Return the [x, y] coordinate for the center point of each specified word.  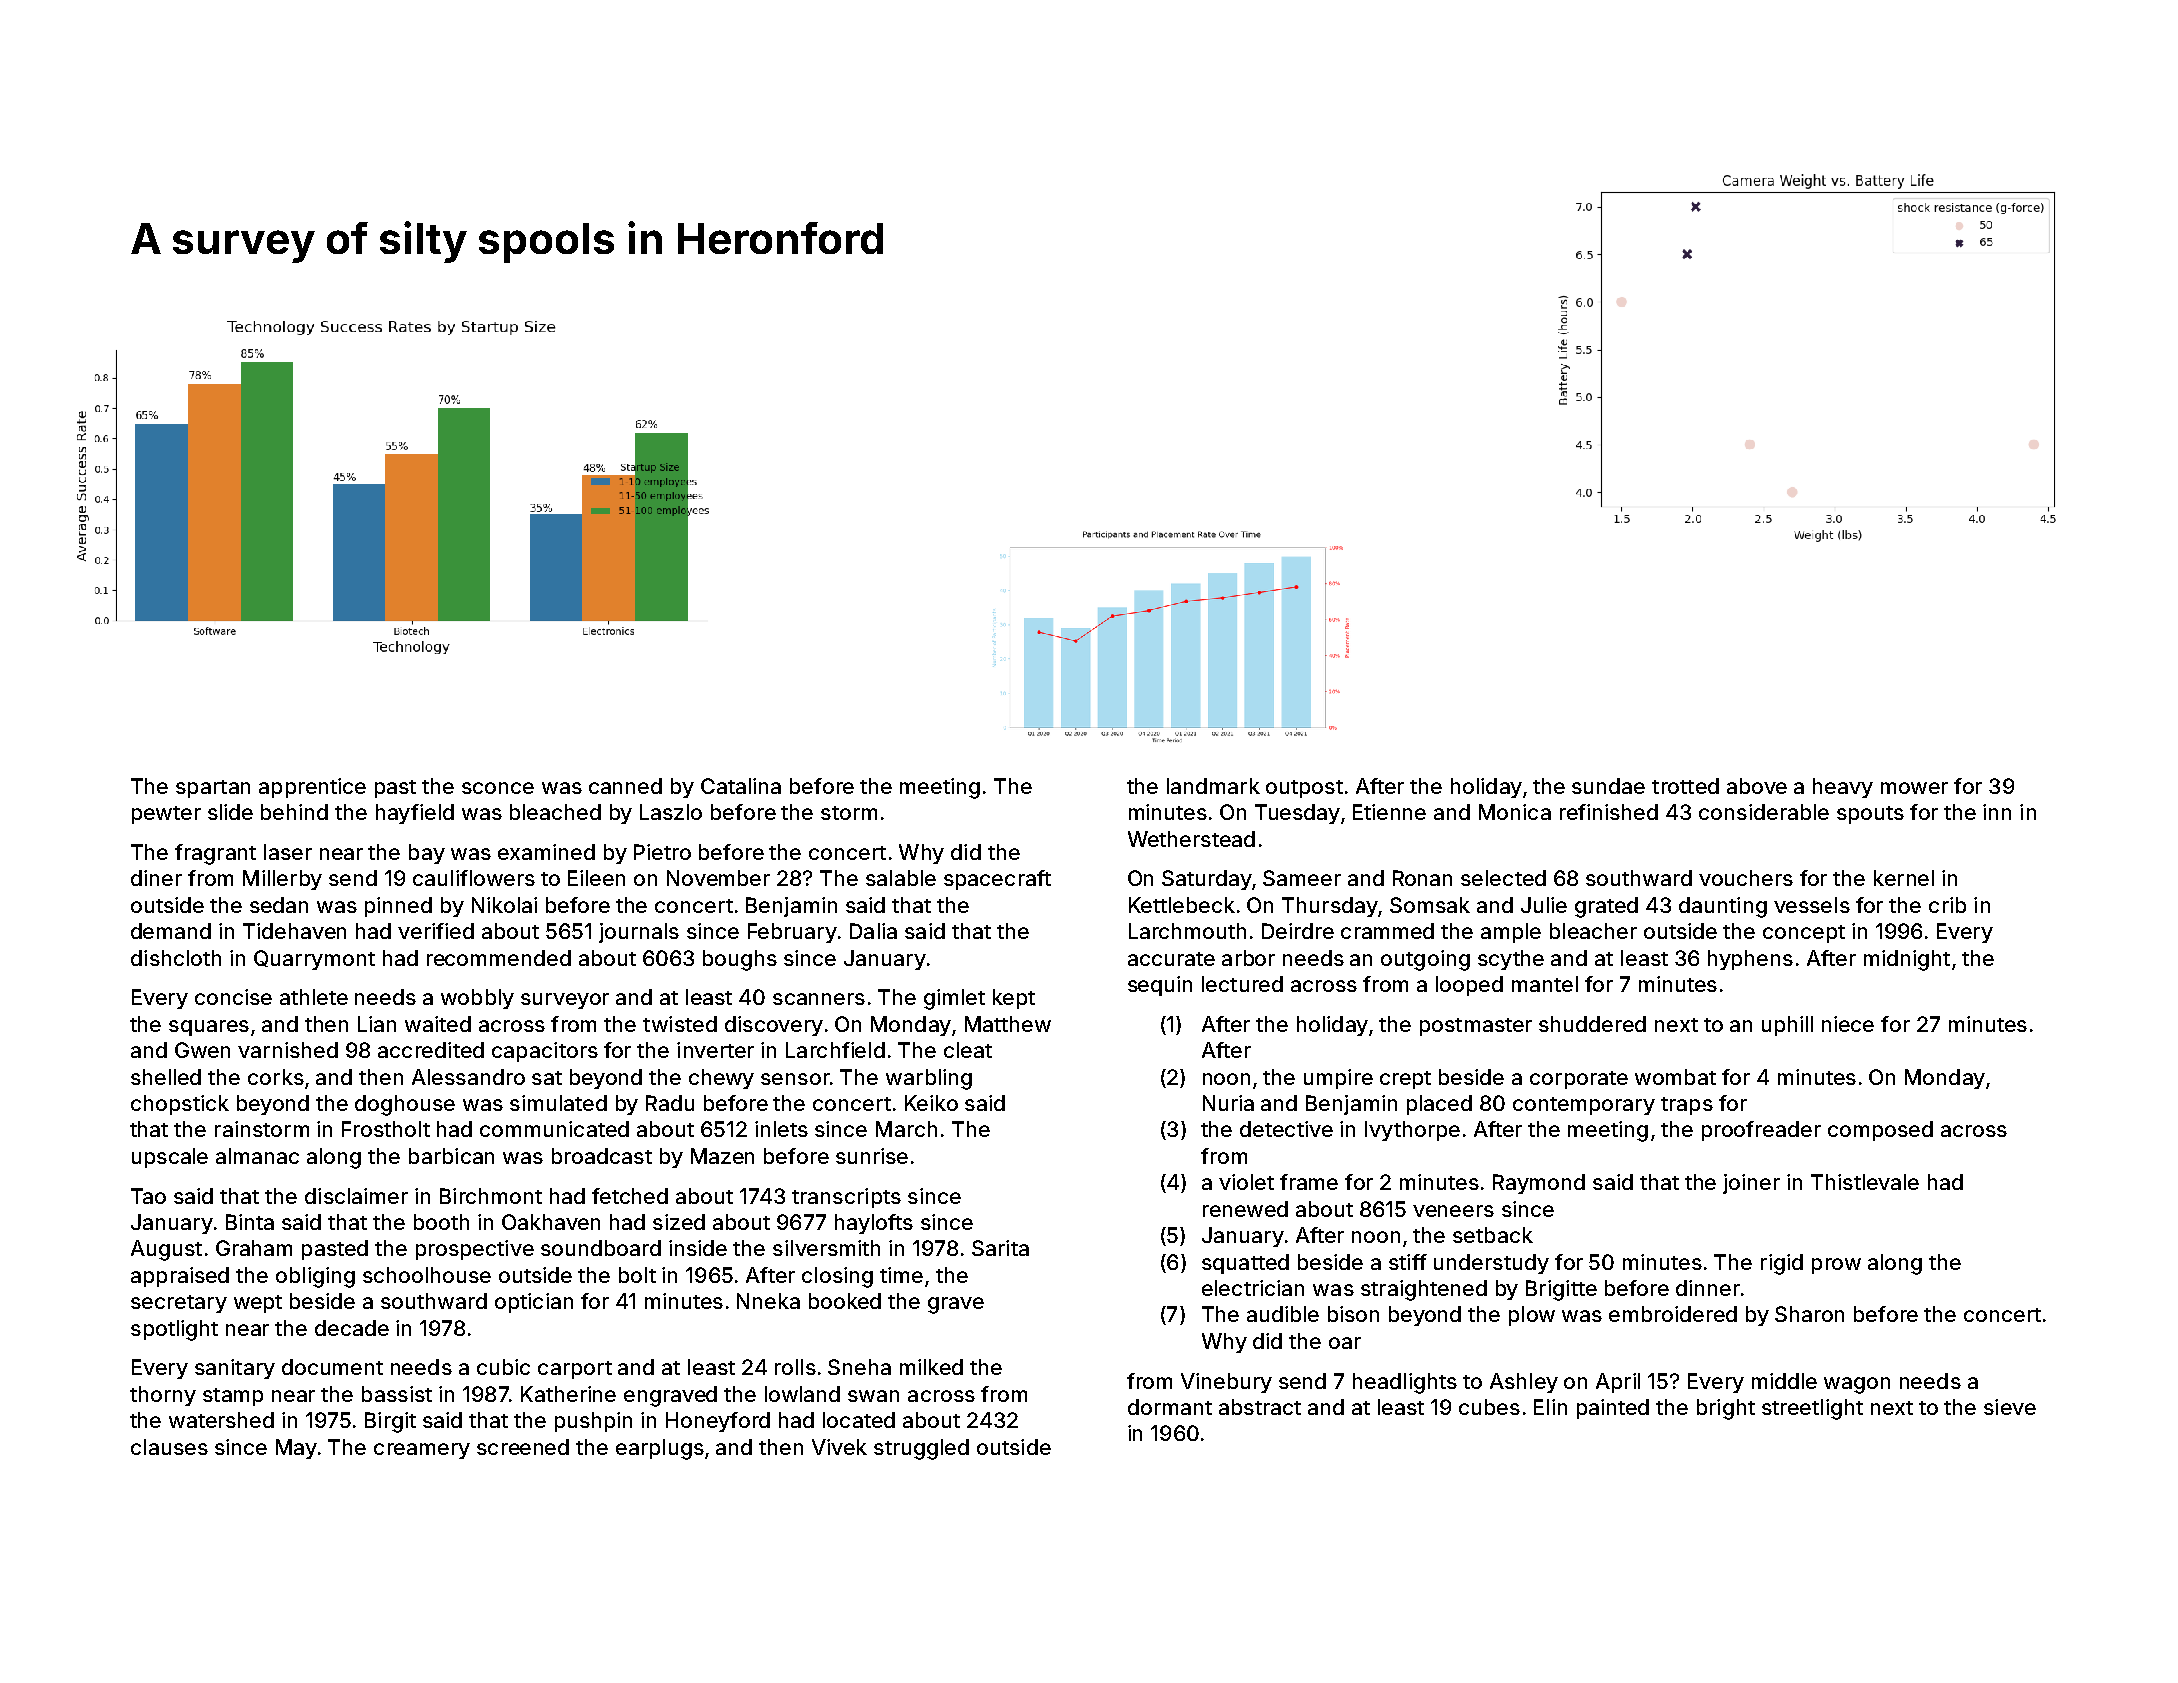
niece [1848, 1024]
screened [523, 1447]
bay [427, 854]
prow [1836, 1266]
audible [1283, 1314]
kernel [1904, 878]
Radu [670, 1103]
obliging [315, 1277]
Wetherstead [1191, 839]
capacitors [545, 1052]
